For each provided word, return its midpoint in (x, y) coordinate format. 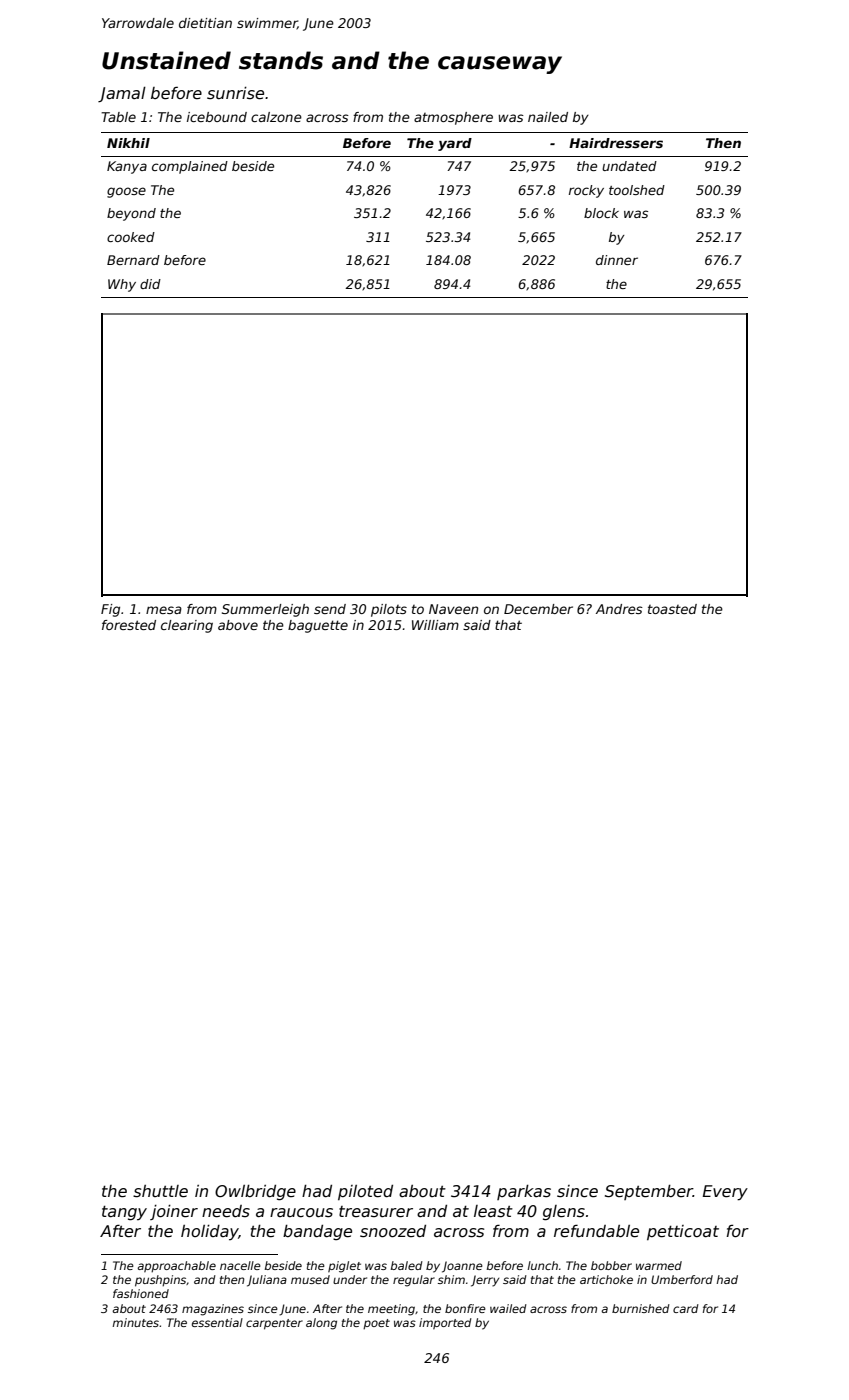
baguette (318, 626)
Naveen (453, 609)
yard (455, 144)
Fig (110, 610)
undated (629, 166)
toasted (672, 609)
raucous (301, 1213)
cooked (131, 237)
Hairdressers (616, 143)
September (649, 1192)
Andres (619, 609)
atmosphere (453, 118)
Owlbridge (255, 1193)
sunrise (235, 93)
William (435, 625)
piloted (365, 1192)
